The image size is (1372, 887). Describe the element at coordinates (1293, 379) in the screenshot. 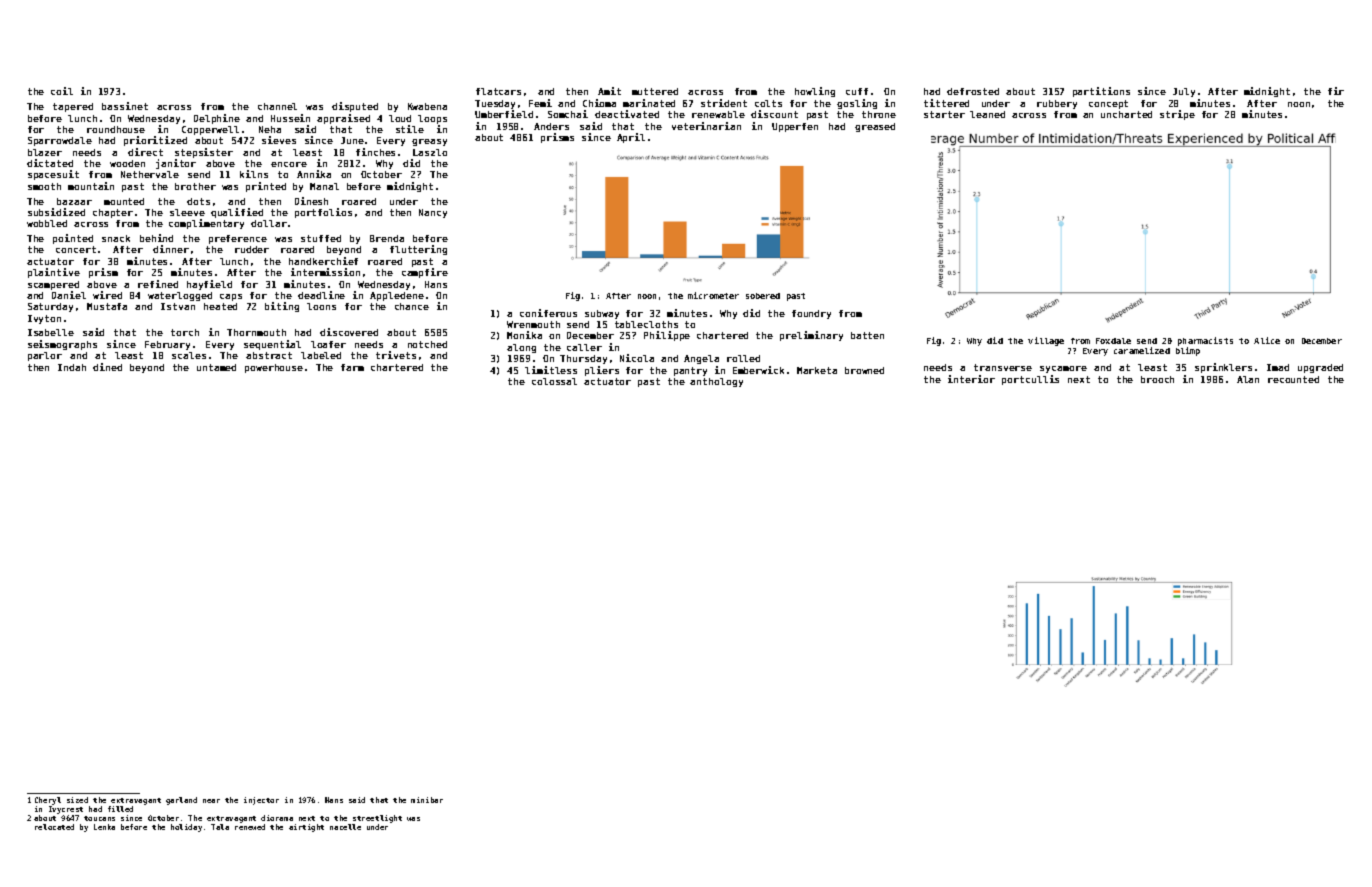

I see `recounted` at that location.
